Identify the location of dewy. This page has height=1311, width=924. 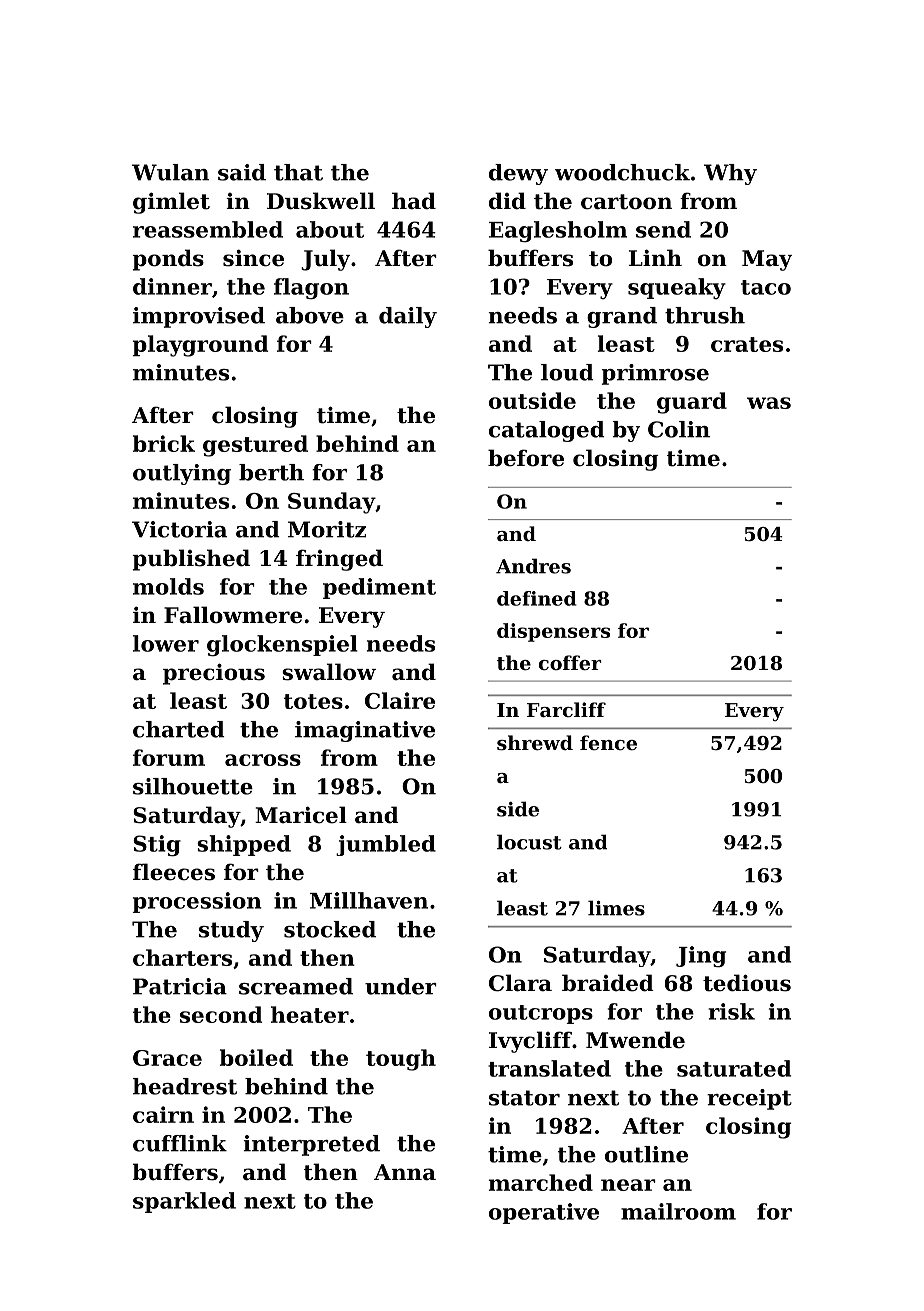
(518, 174).
